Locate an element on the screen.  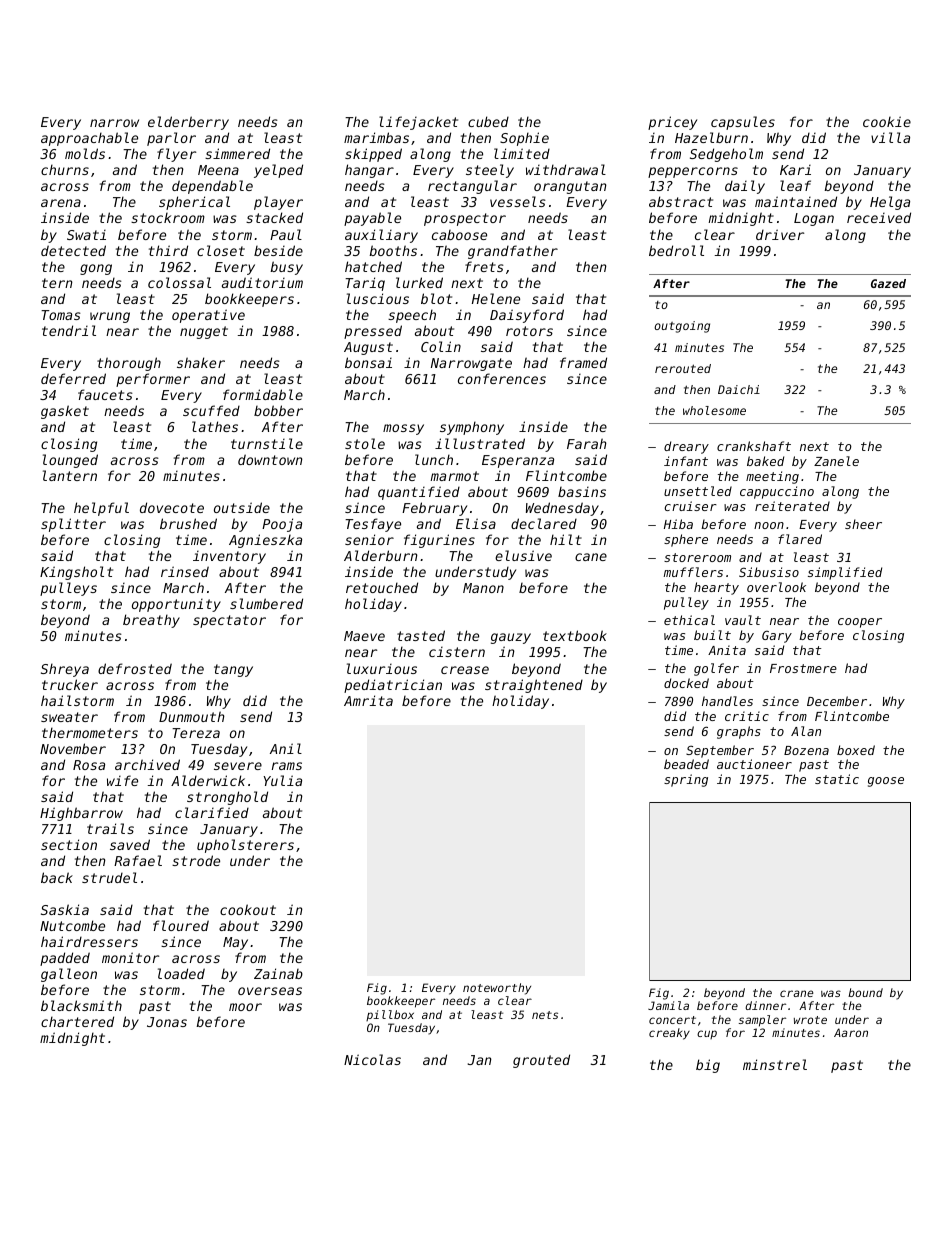
Zainab is located at coordinates (278, 973).
